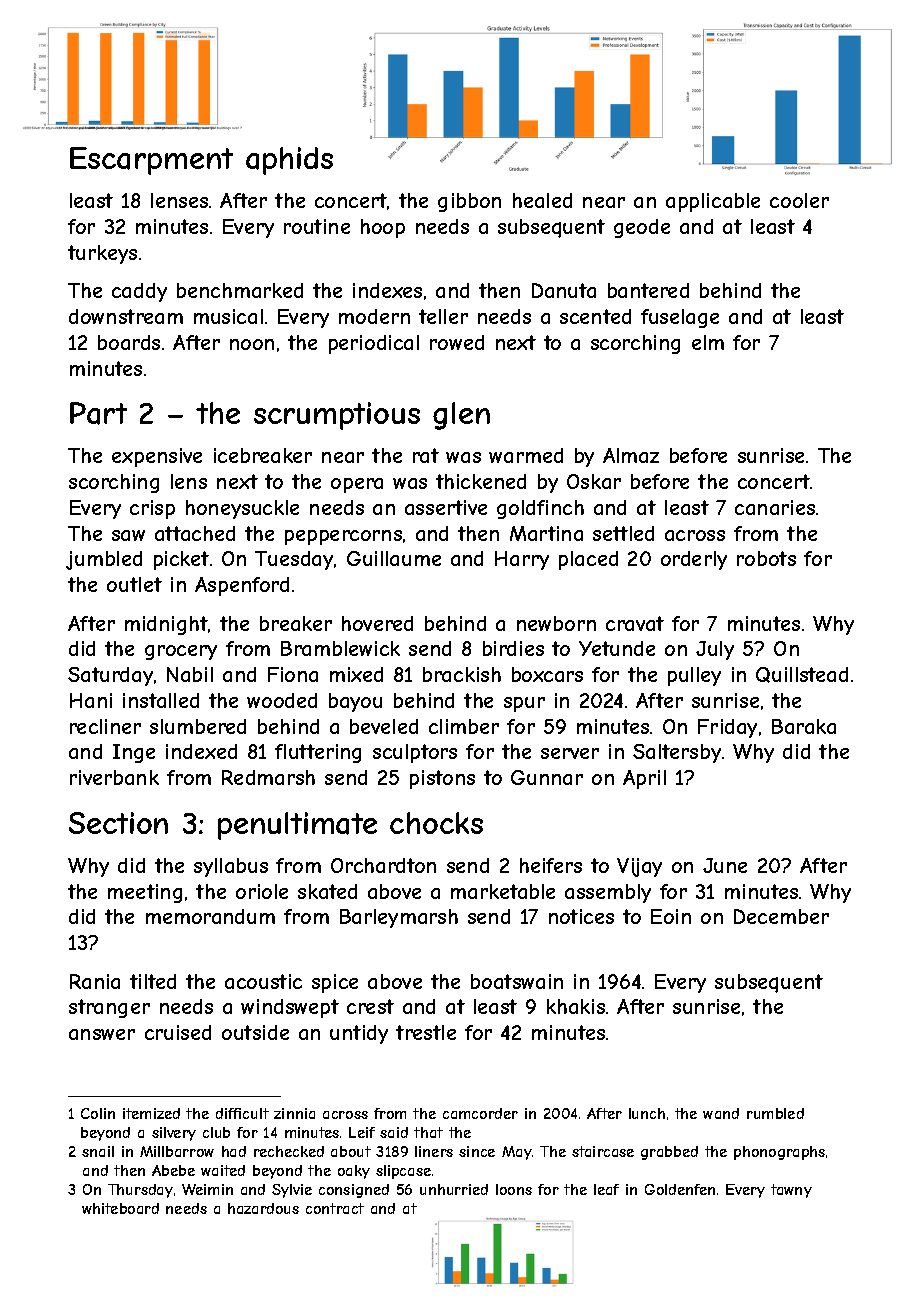  Describe the element at coordinates (469, 202) in the screenshot. I see `gibbon` at that location.
